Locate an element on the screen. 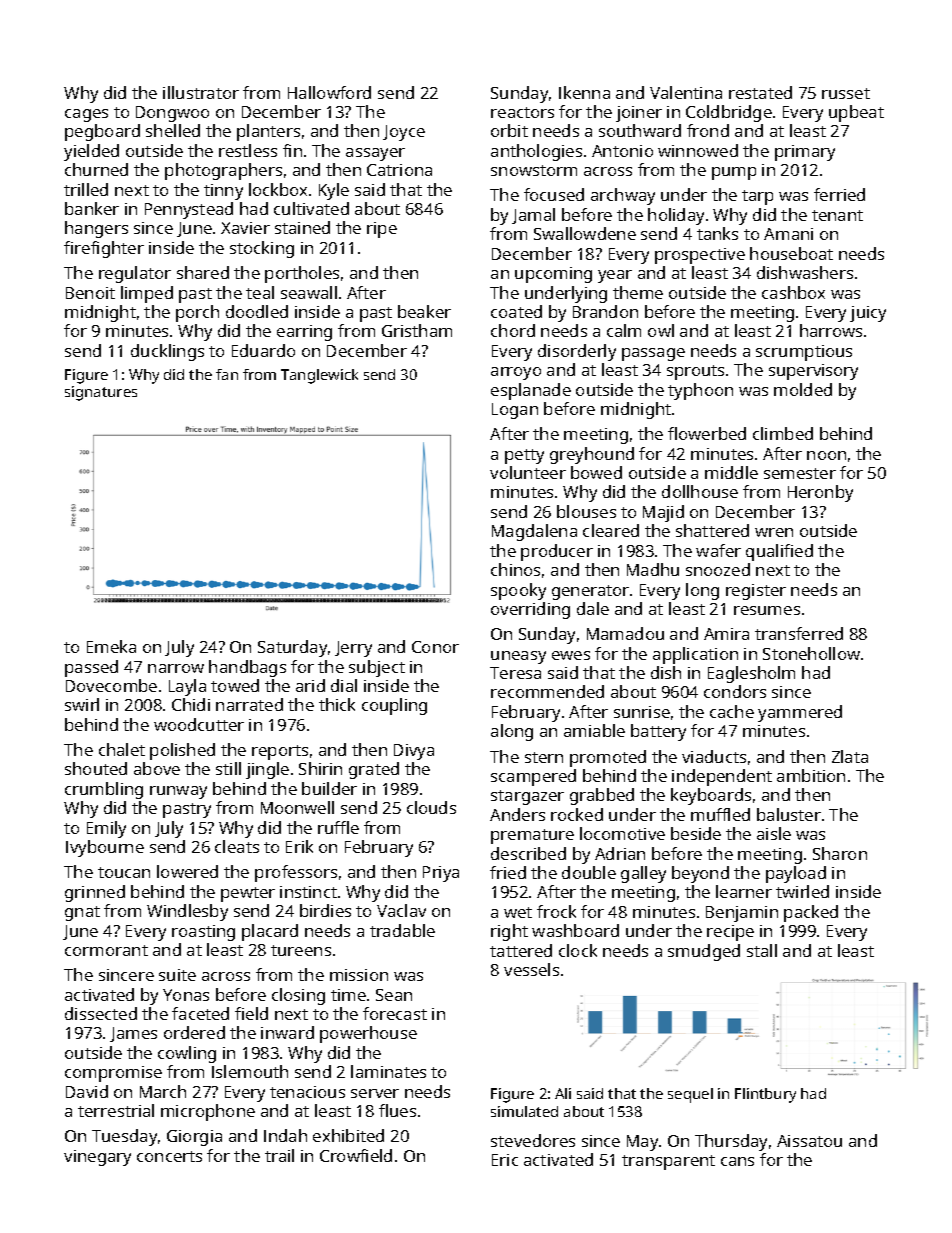  packed is located at coordinates (811, 913).
